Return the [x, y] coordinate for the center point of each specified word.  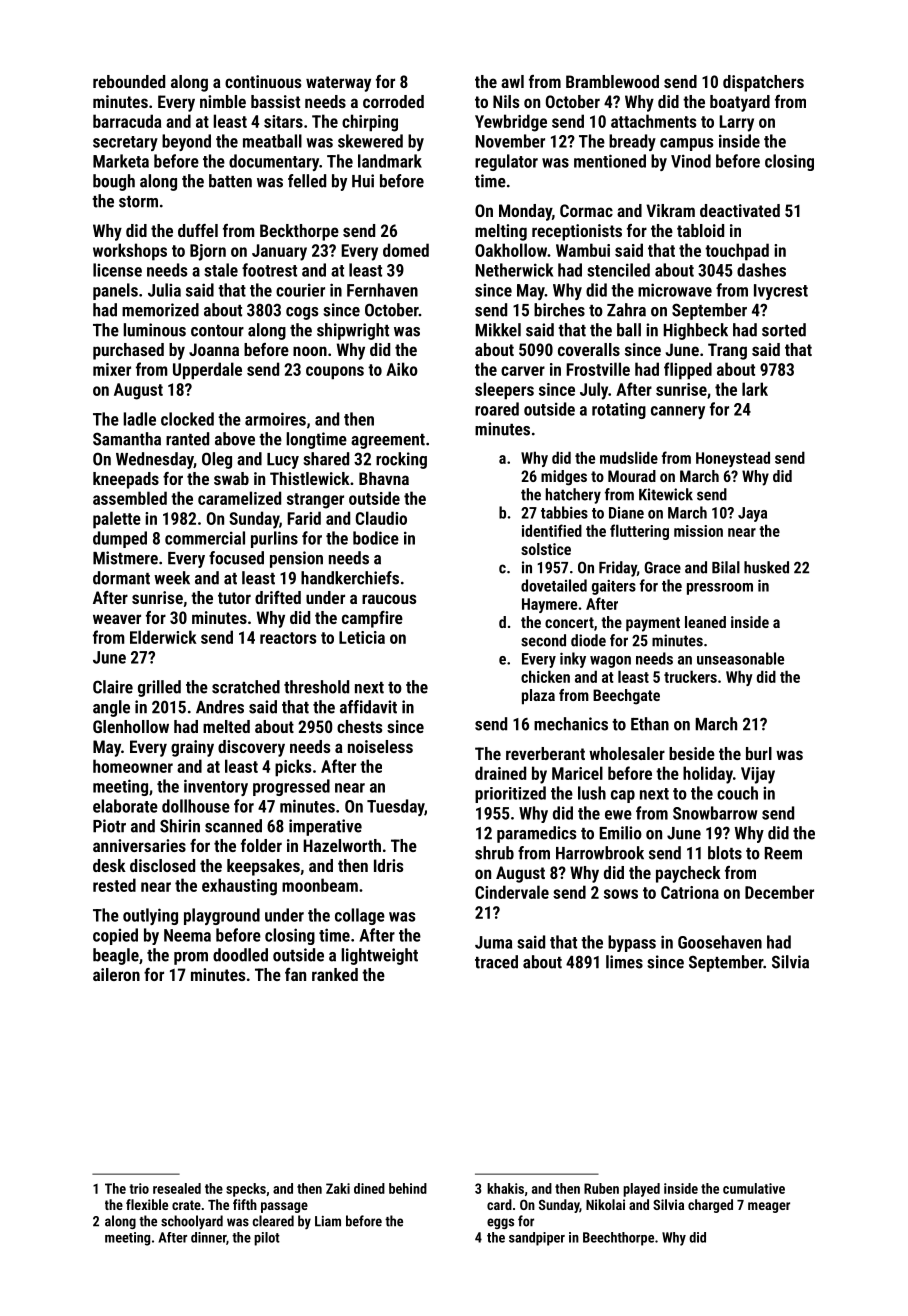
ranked [335, 974]
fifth [245, 1204]
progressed [291, 787]
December [779, 892]
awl [512, 81]
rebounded [129, 81]
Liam [328, 1221]
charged [710, 1206]
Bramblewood [612, 81]
